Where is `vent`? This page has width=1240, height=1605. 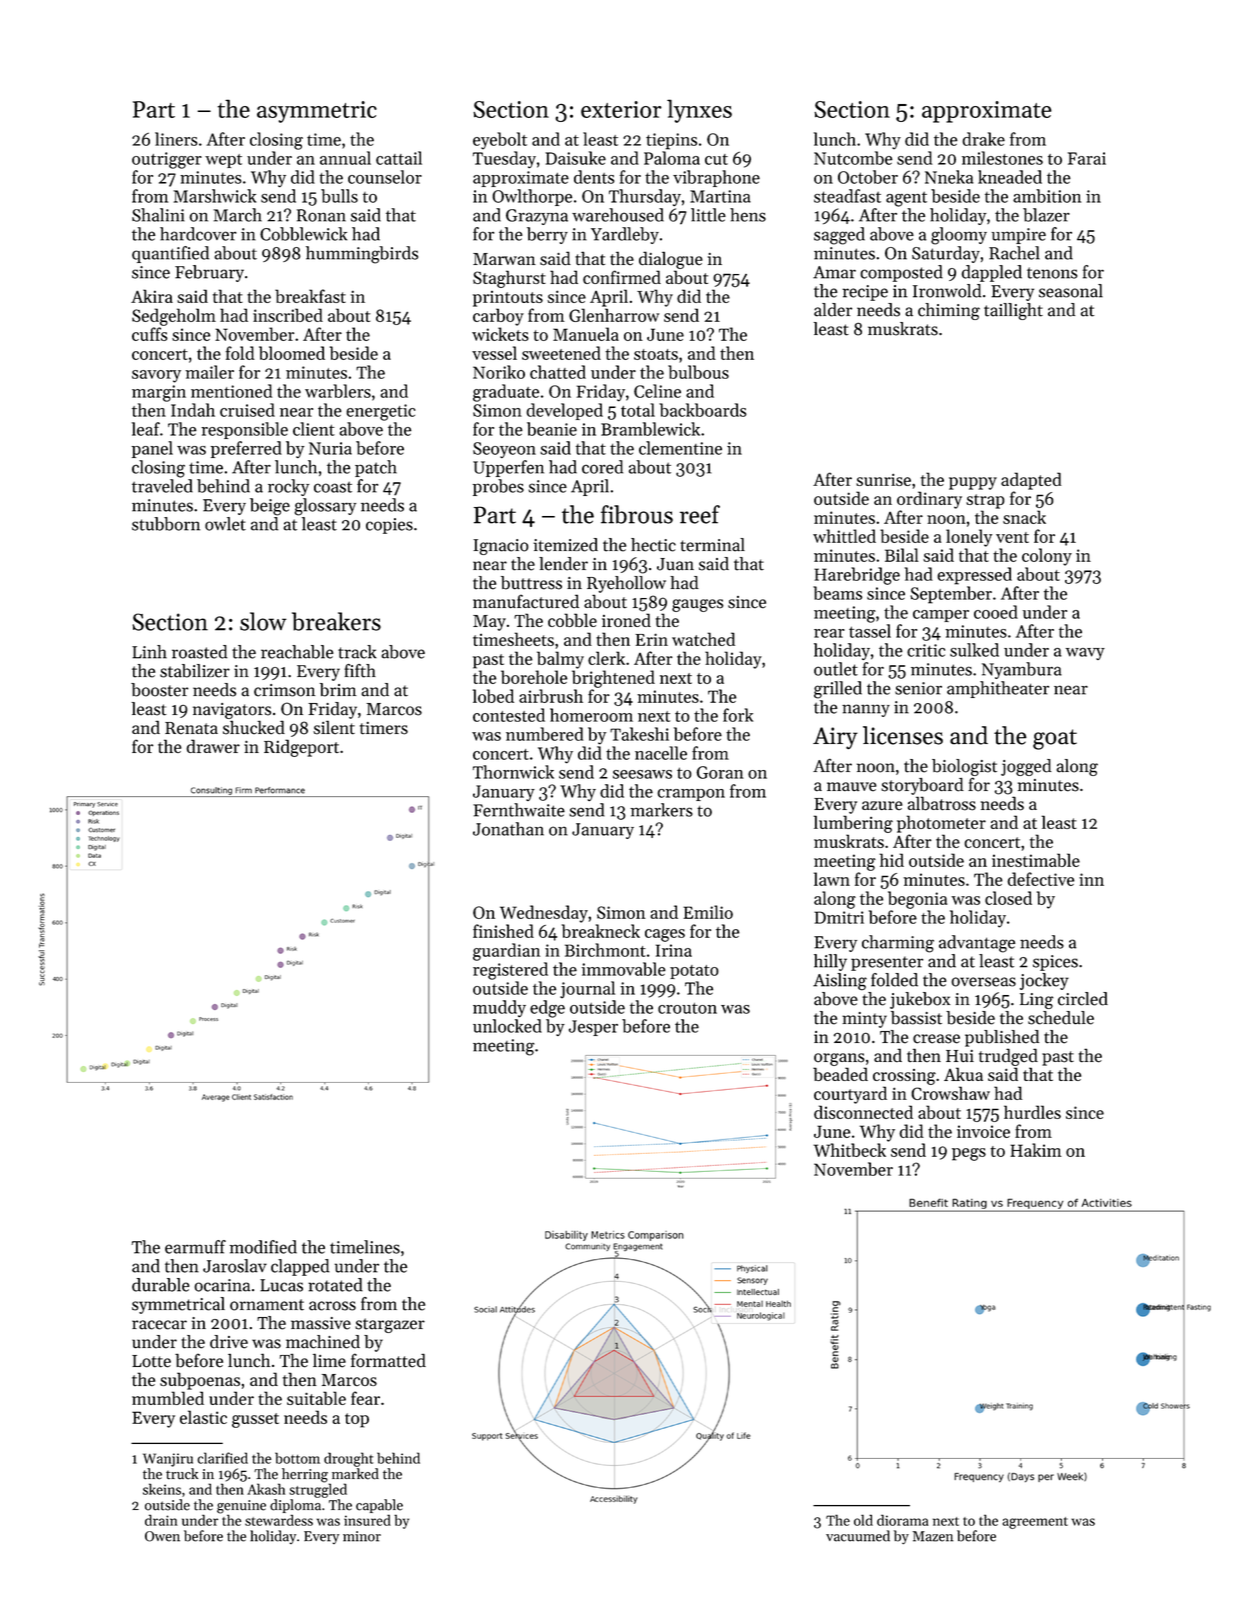
vent is located at coordinates (1012, 537).
